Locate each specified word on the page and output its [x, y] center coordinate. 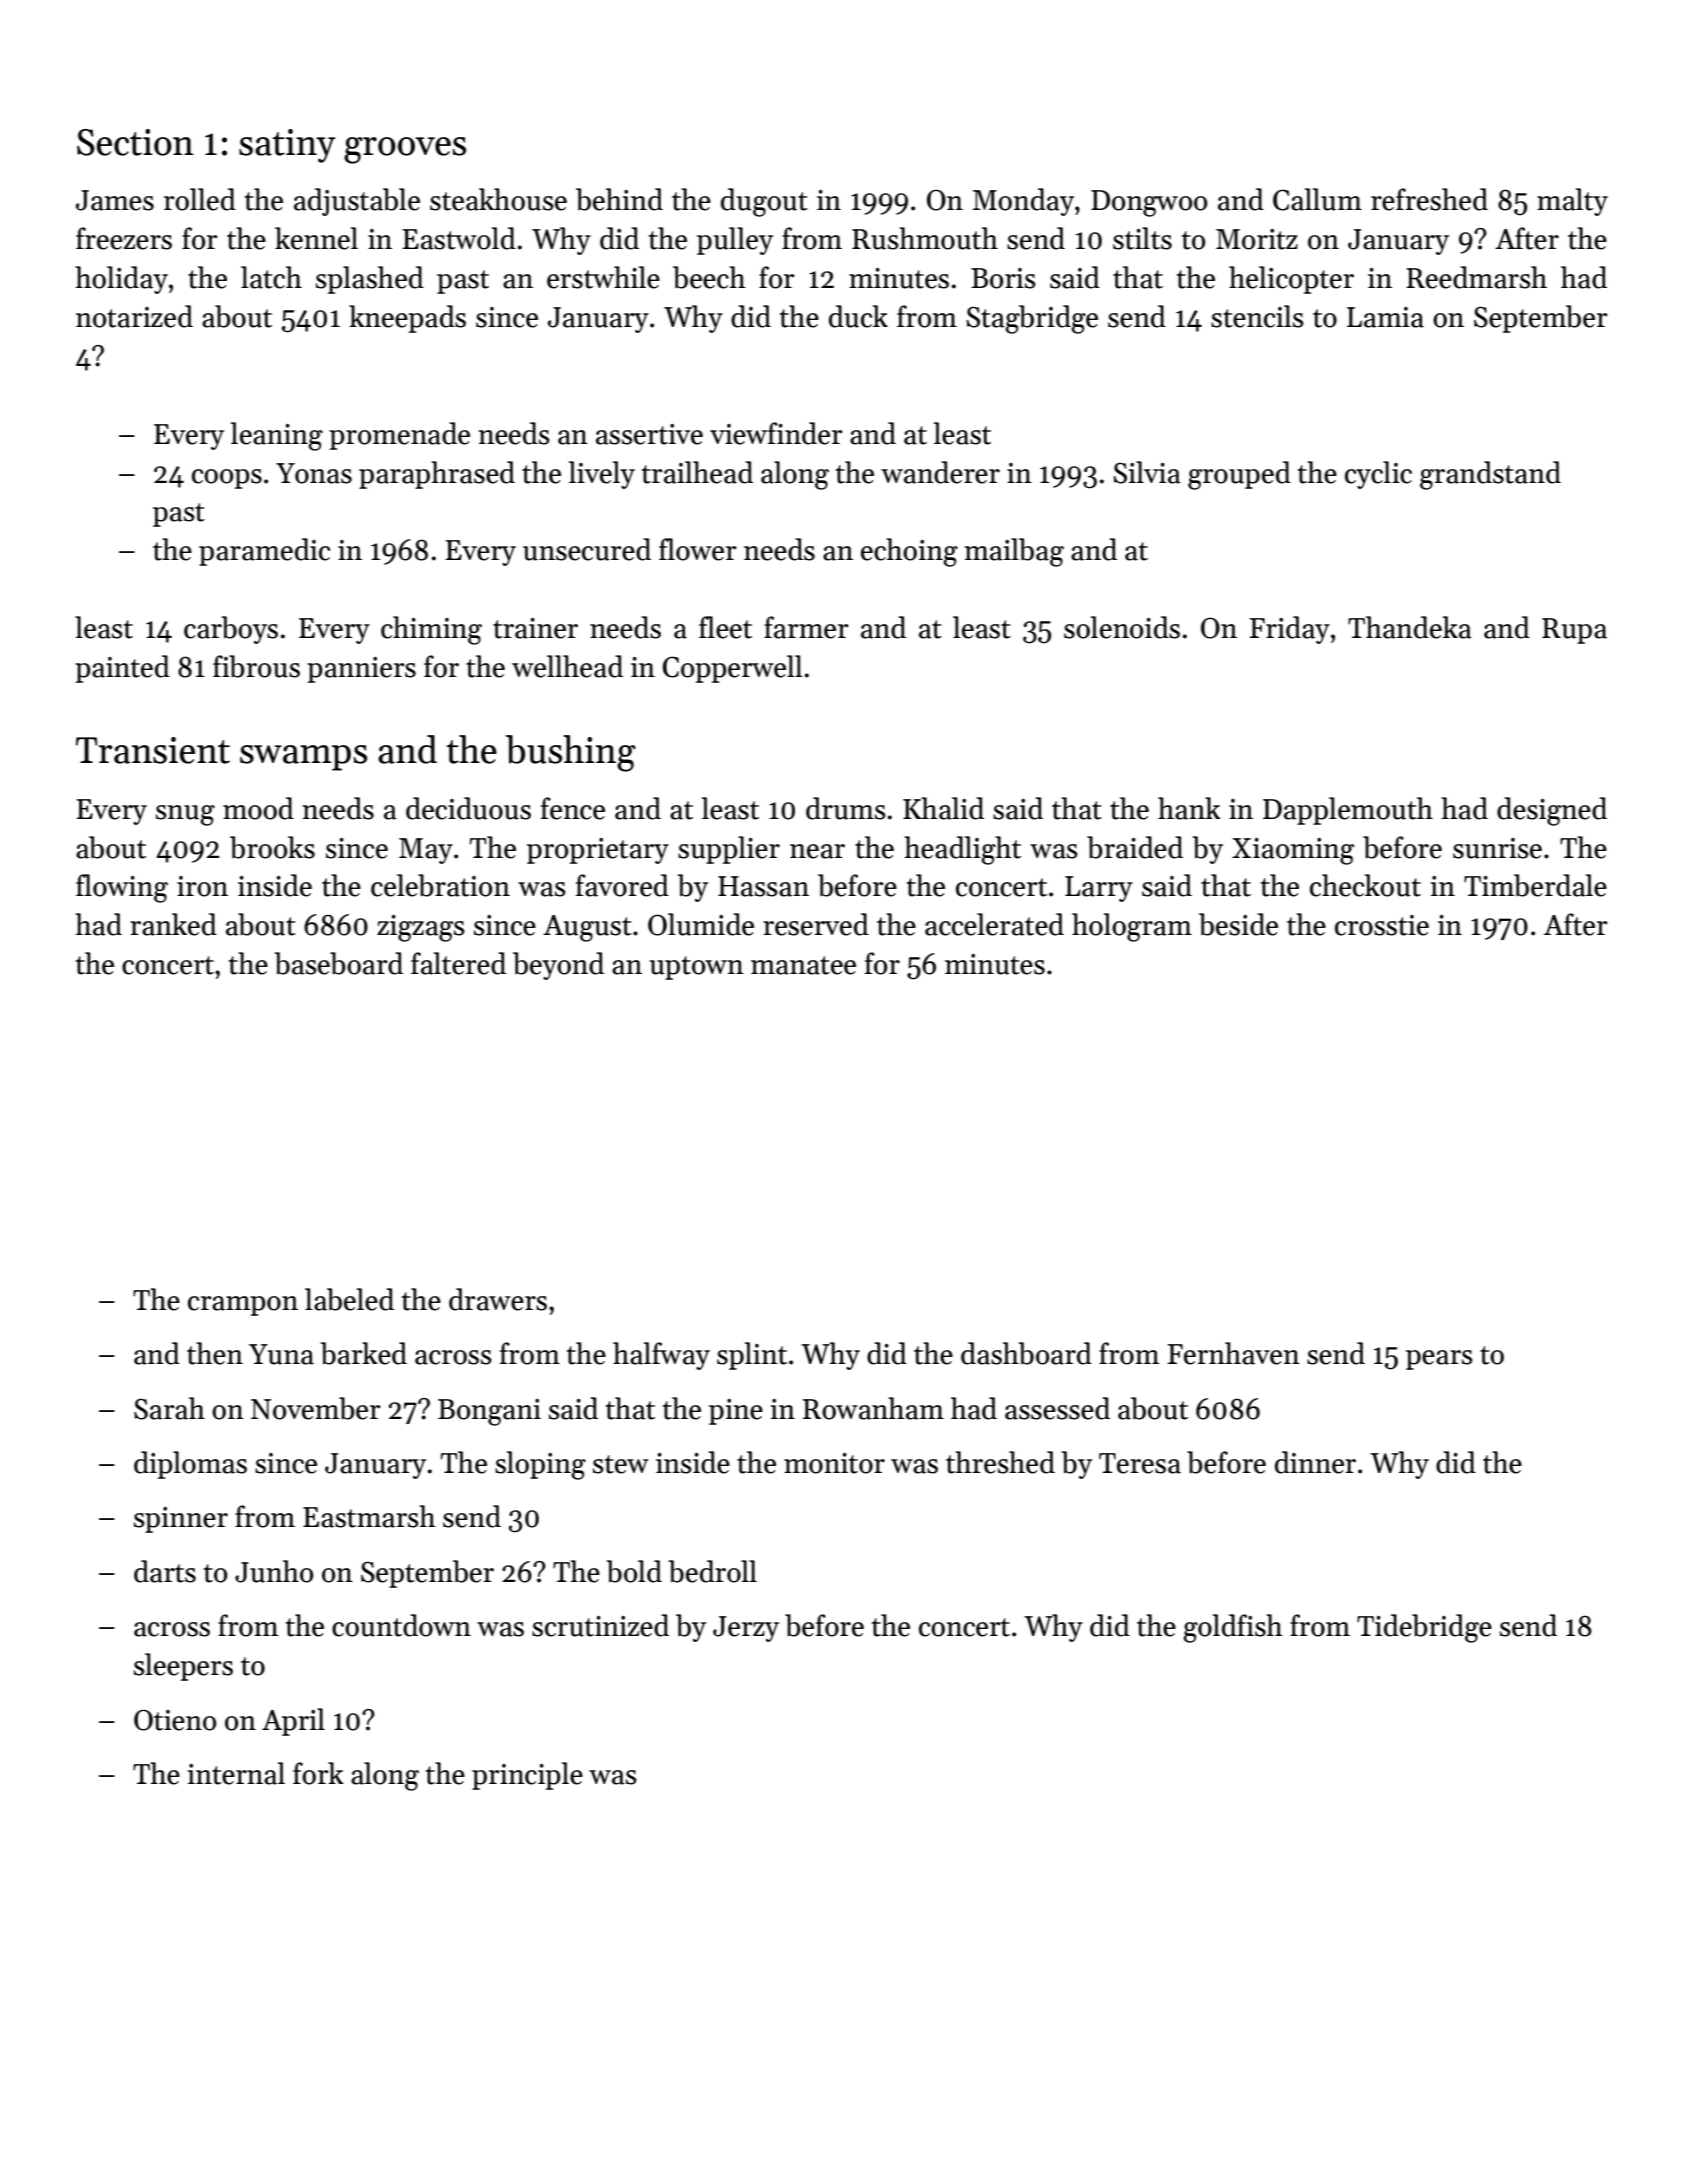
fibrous [256, 666]
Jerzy [746, 1629]
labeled [349, 1299]
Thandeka [1410, 627]
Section [135, 142]
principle [527, 1776]
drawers [498, 1299]
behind [619, 199]
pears [1439, 1360]
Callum [1317, 199]
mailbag [1014, 552]
